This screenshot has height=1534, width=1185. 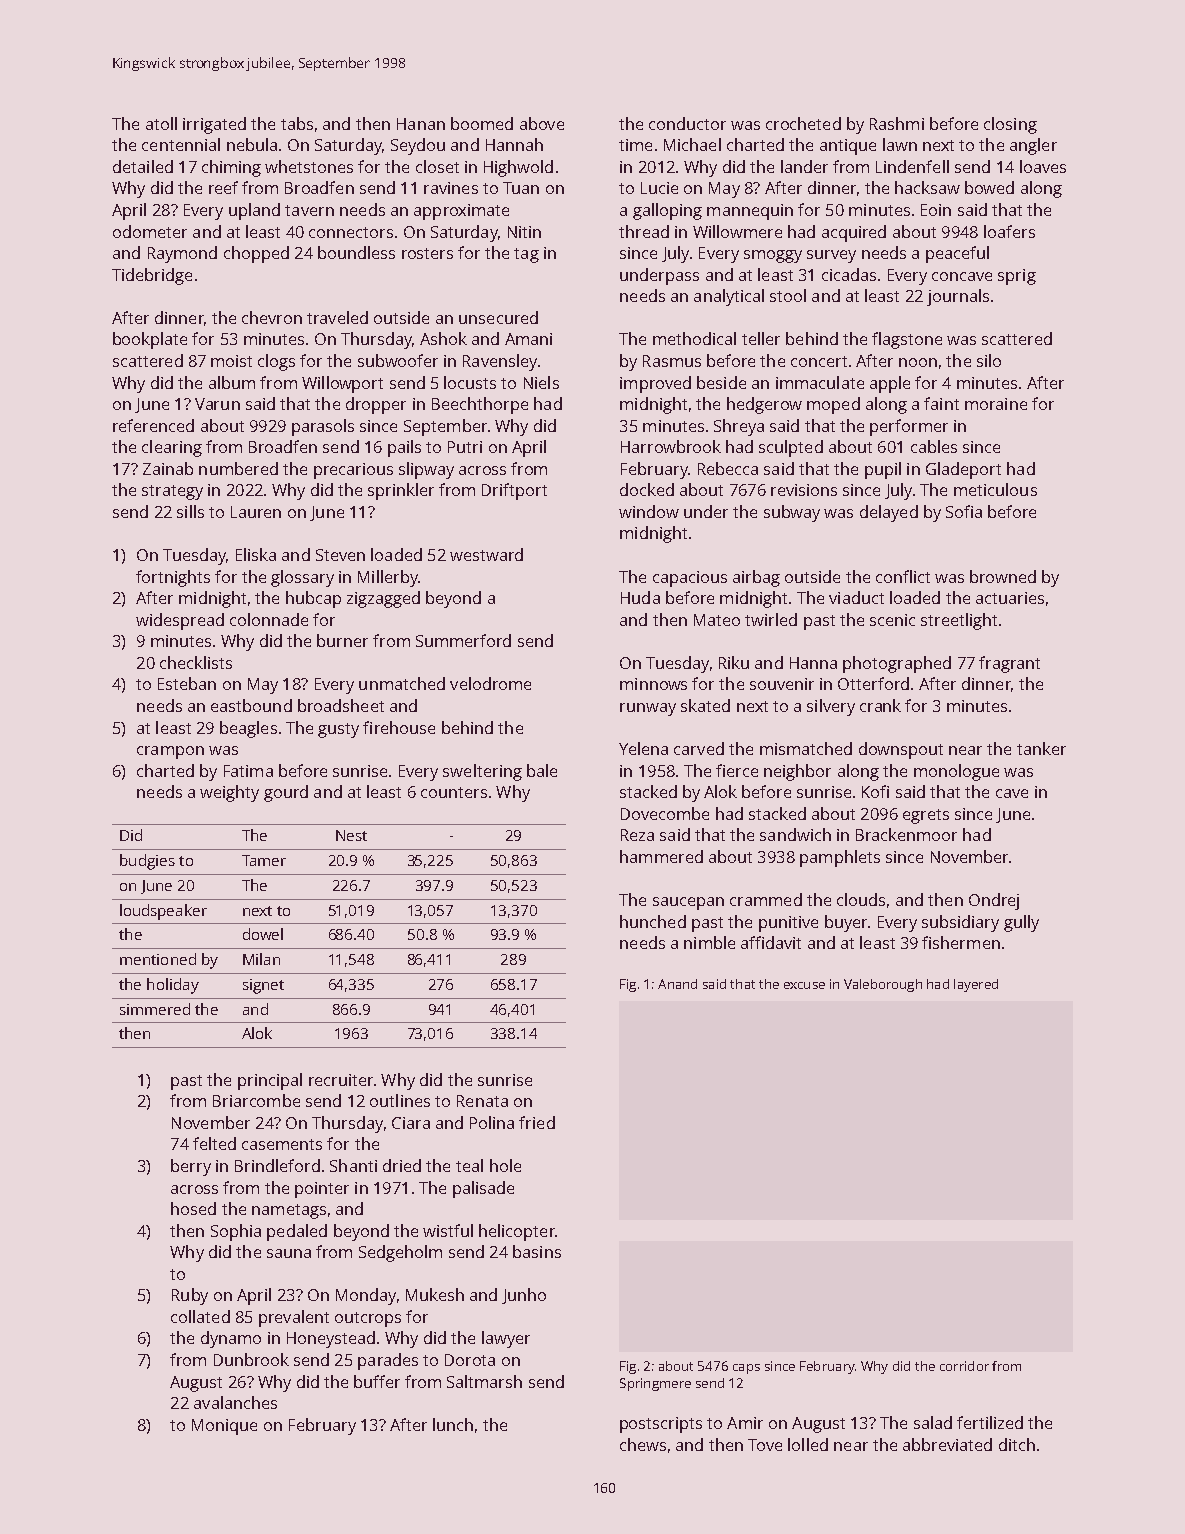 What do you see at coordinates (976, 985) in the screenshot?
I see `layered` at bounding box center [976, 985].
